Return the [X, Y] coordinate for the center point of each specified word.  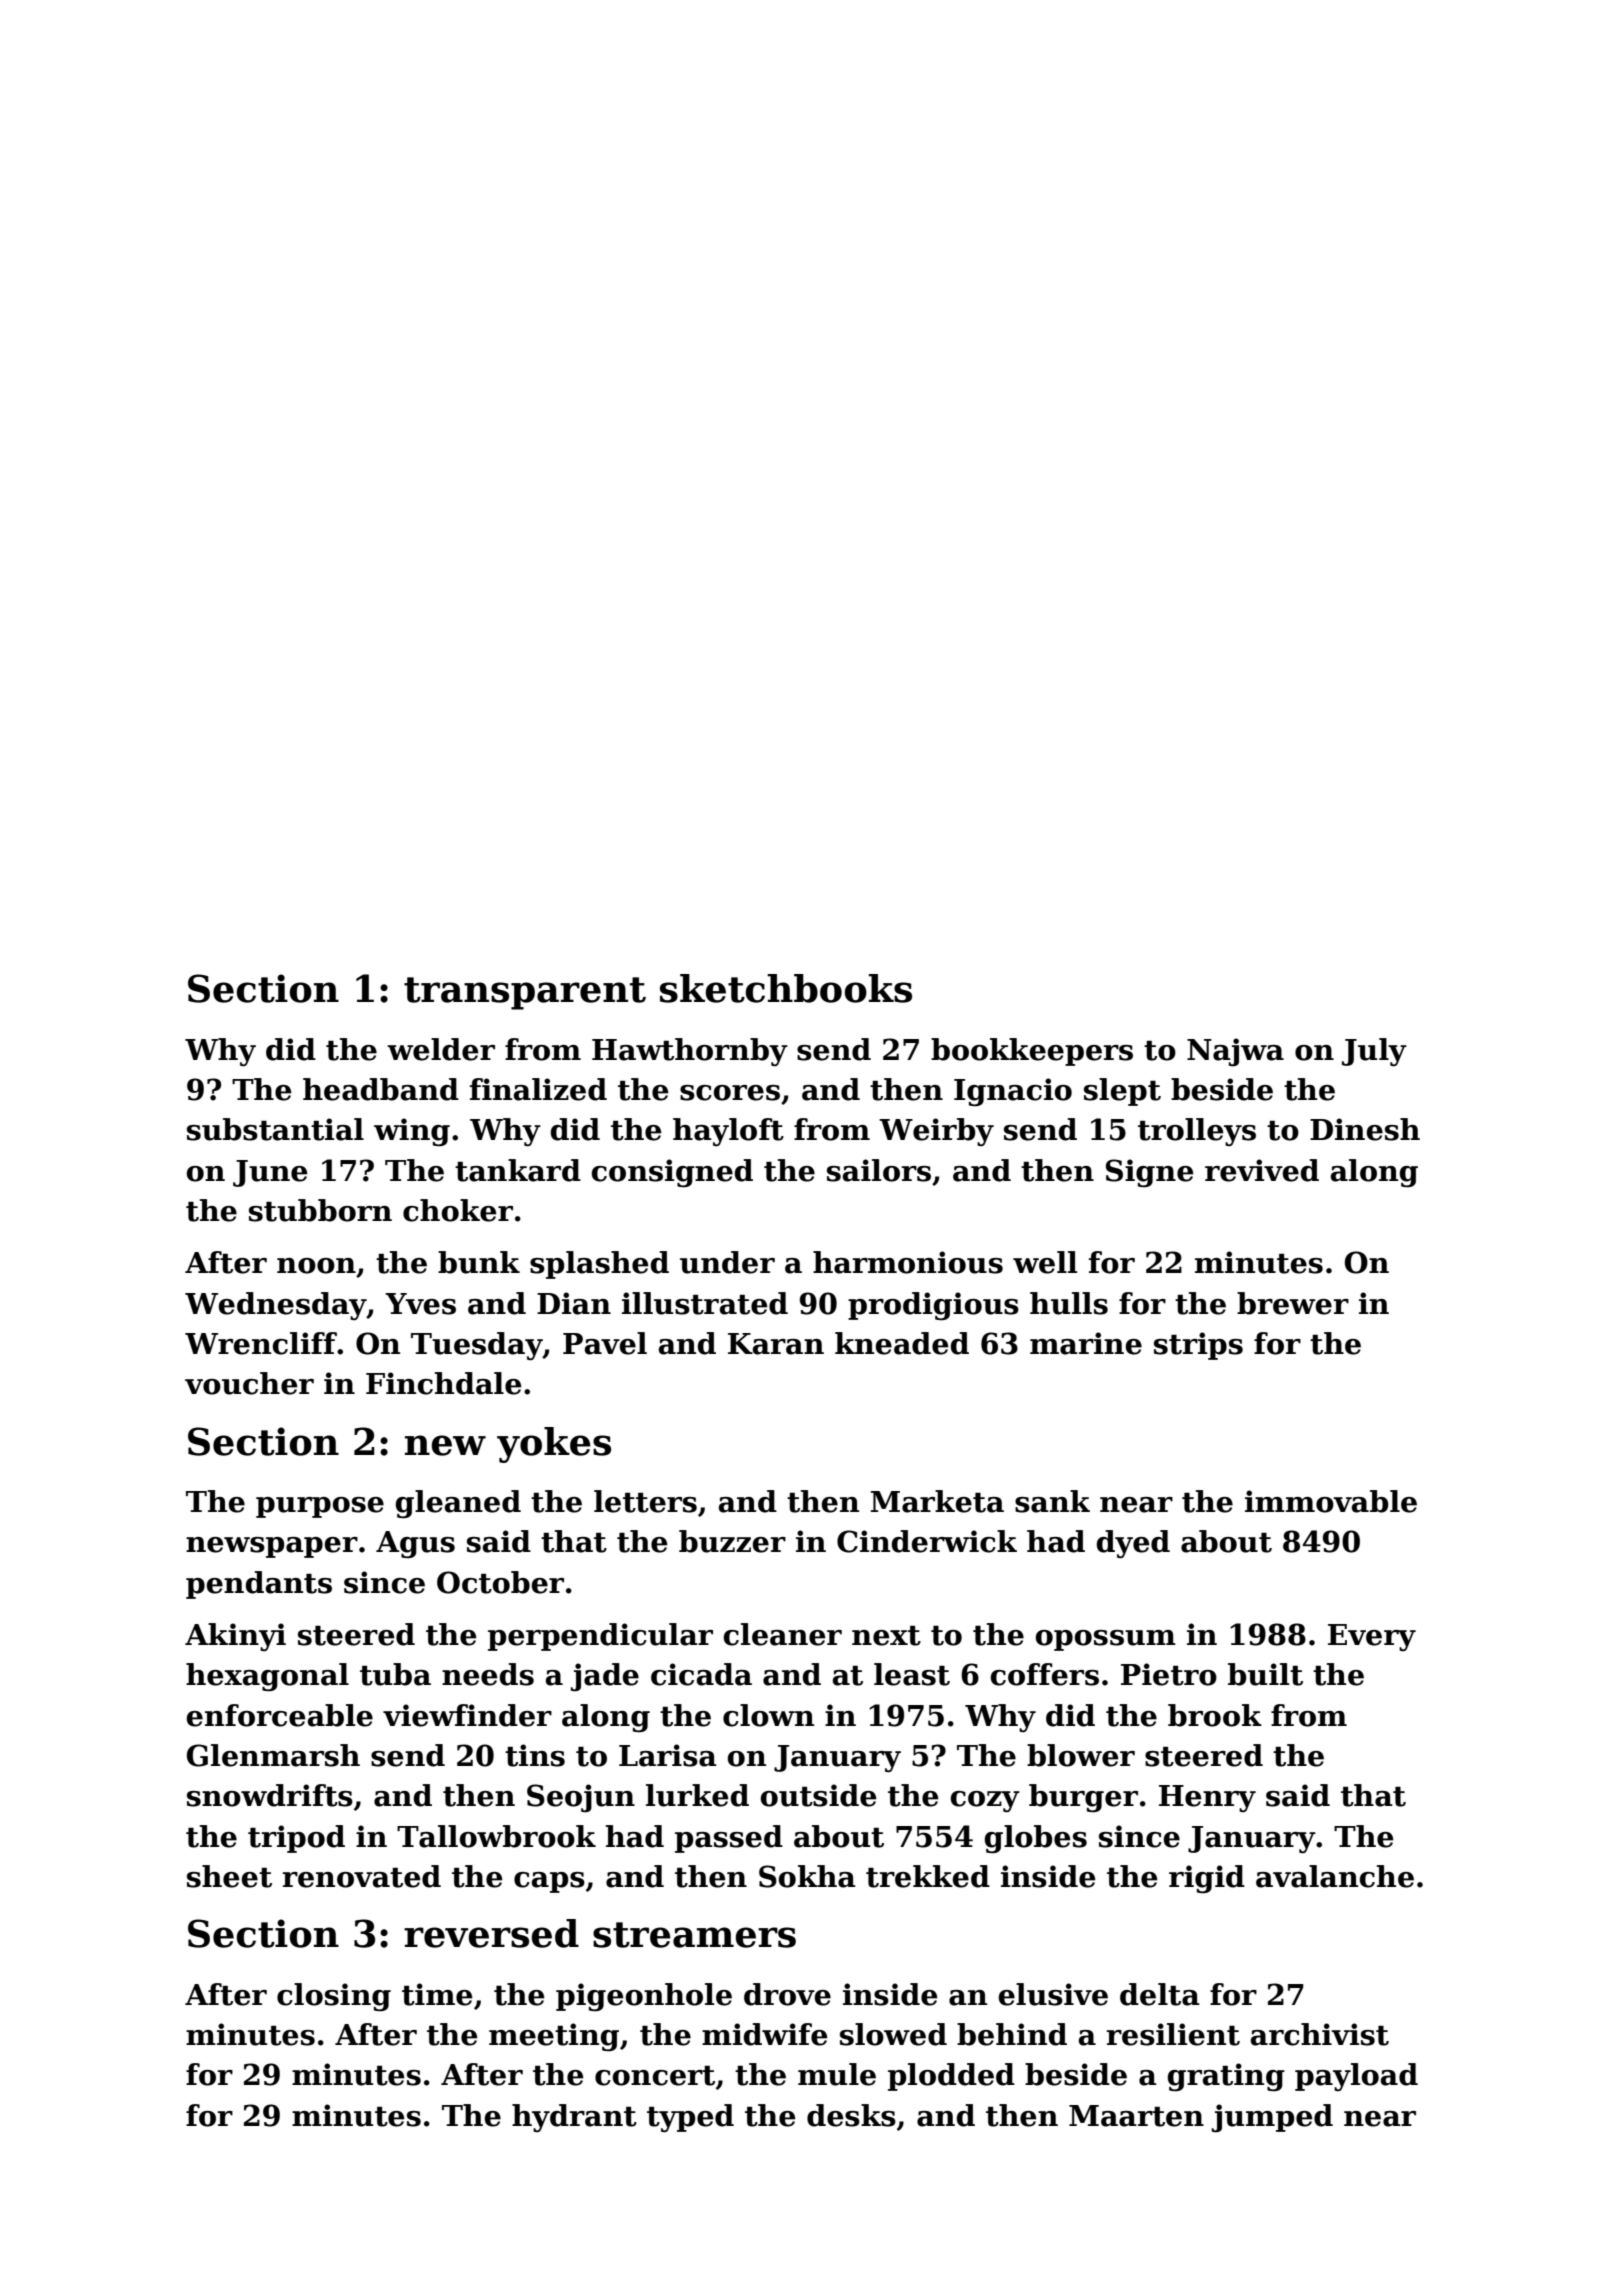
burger [1083, 1798]
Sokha [807, 1876]
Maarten [1136, 2116]
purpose [320, 1507]
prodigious [933, 1306]
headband [381, 1089]
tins [535, 1755]
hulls [1069, 1303]
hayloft [728, 1132]
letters [645, 1501]
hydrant [574, 2118]
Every [1372, 1637]
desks [851, 2115]
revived [1262, 1170]
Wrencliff [261, 1343]
